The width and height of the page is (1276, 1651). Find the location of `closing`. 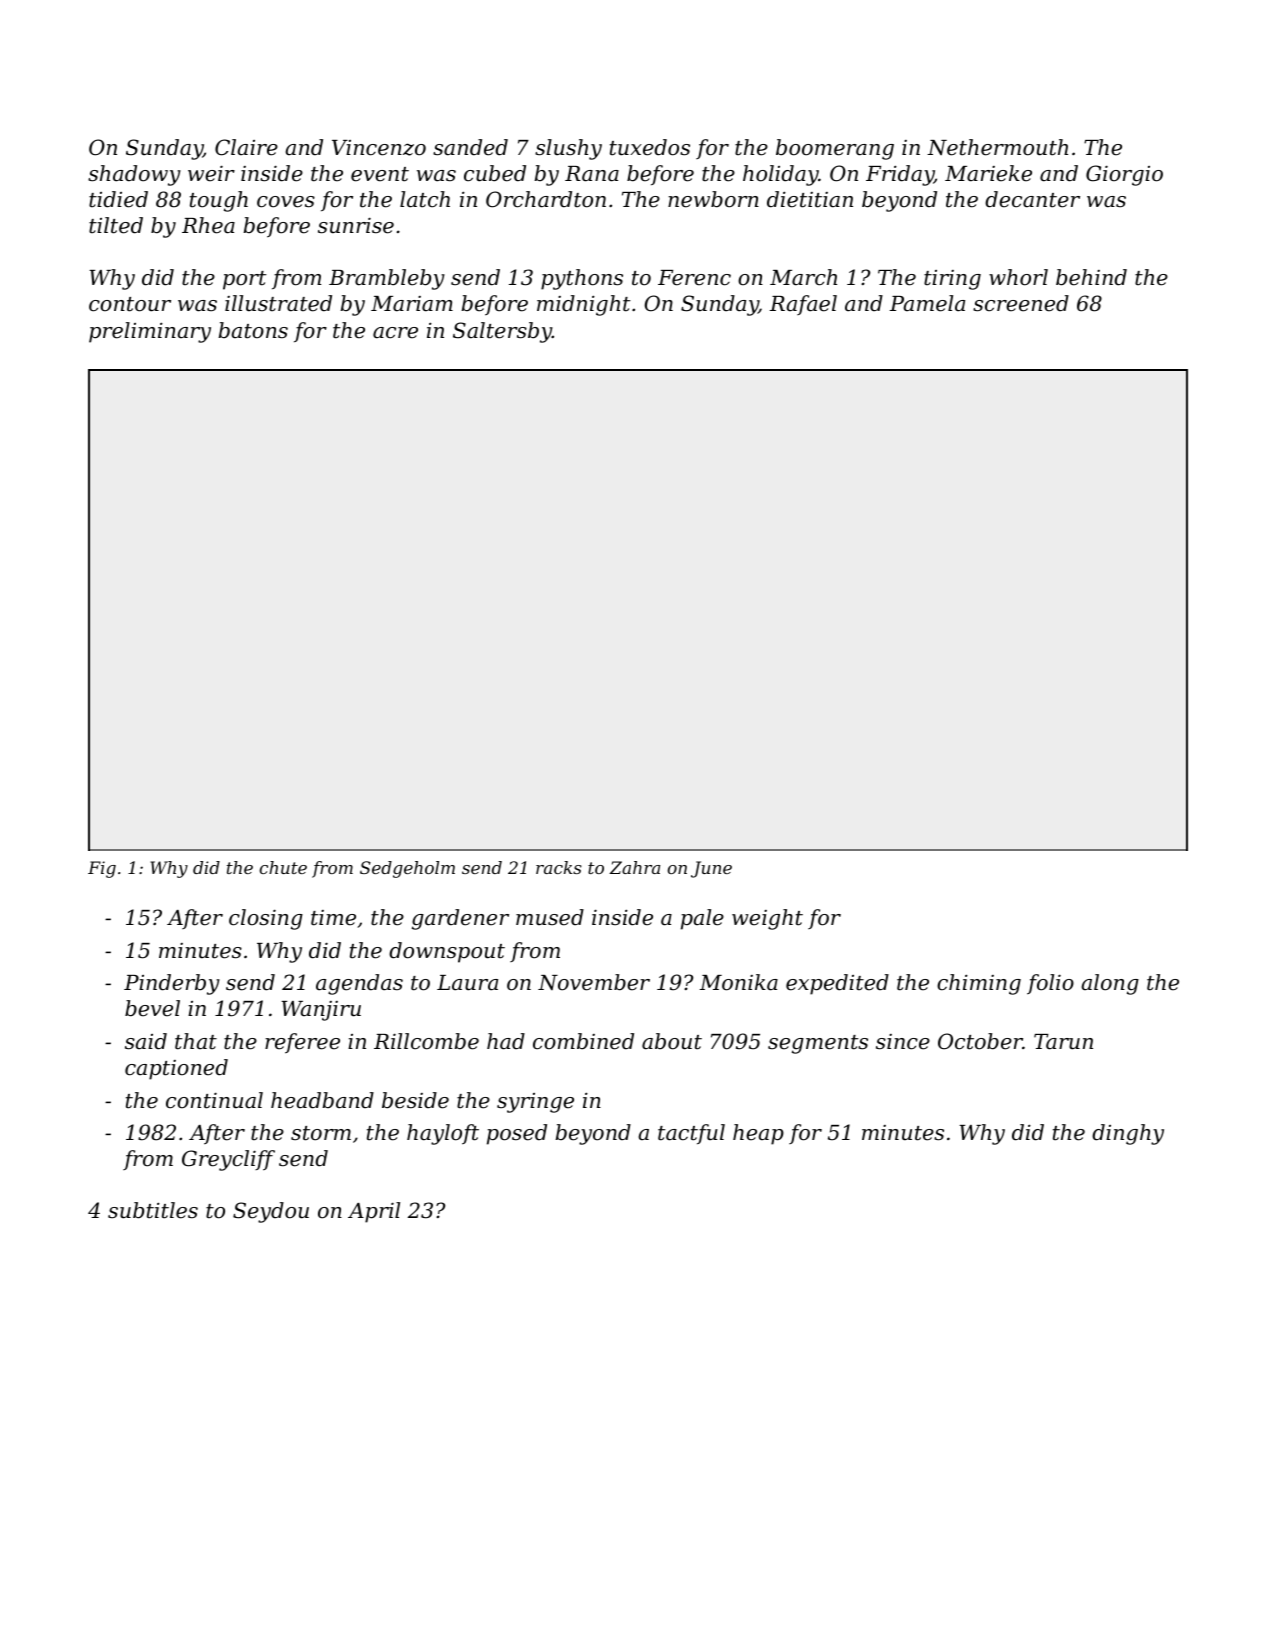

closing is located at coordinates (266, 919).
